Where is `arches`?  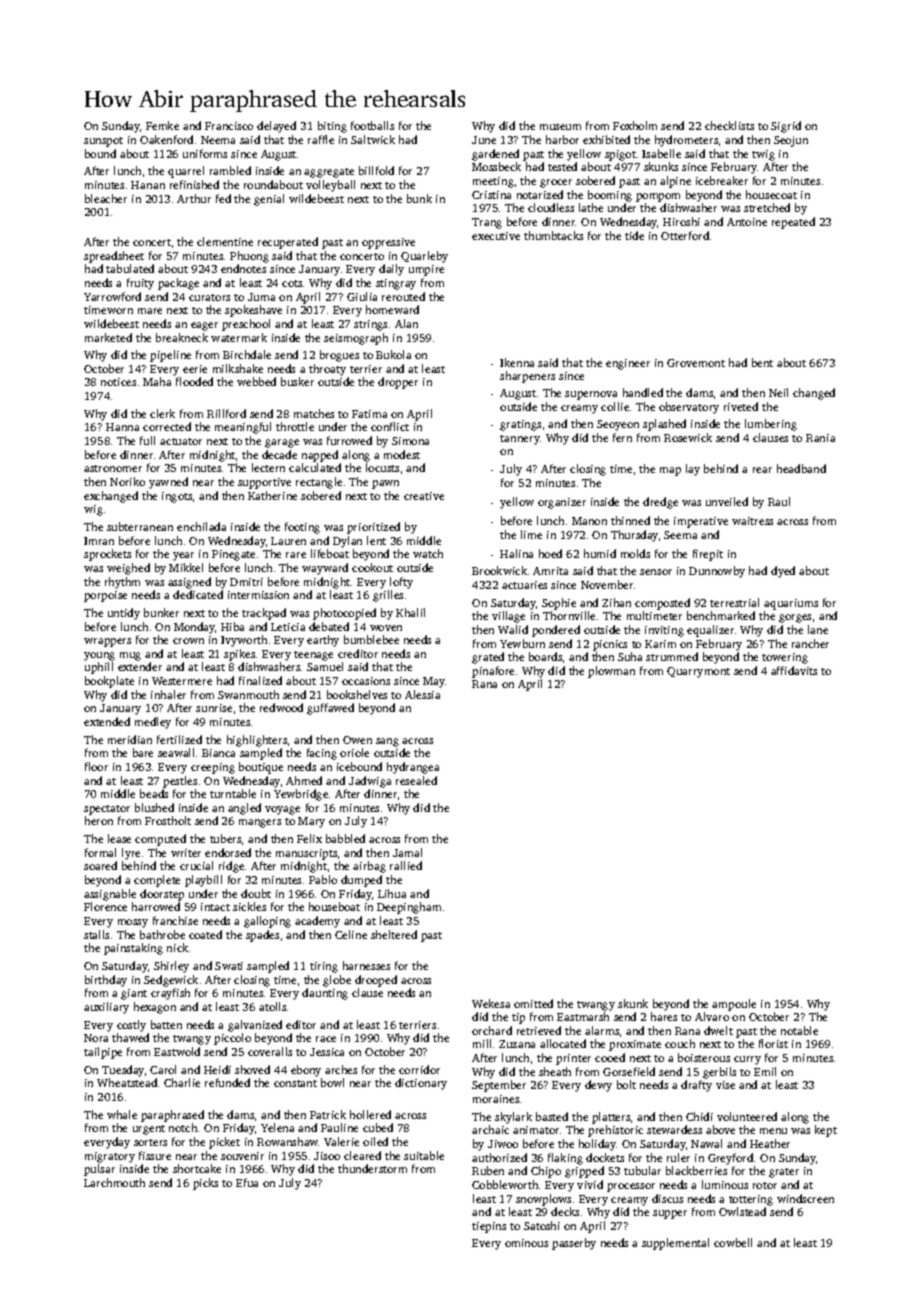
arches is located at coordinates (341, 1069).
